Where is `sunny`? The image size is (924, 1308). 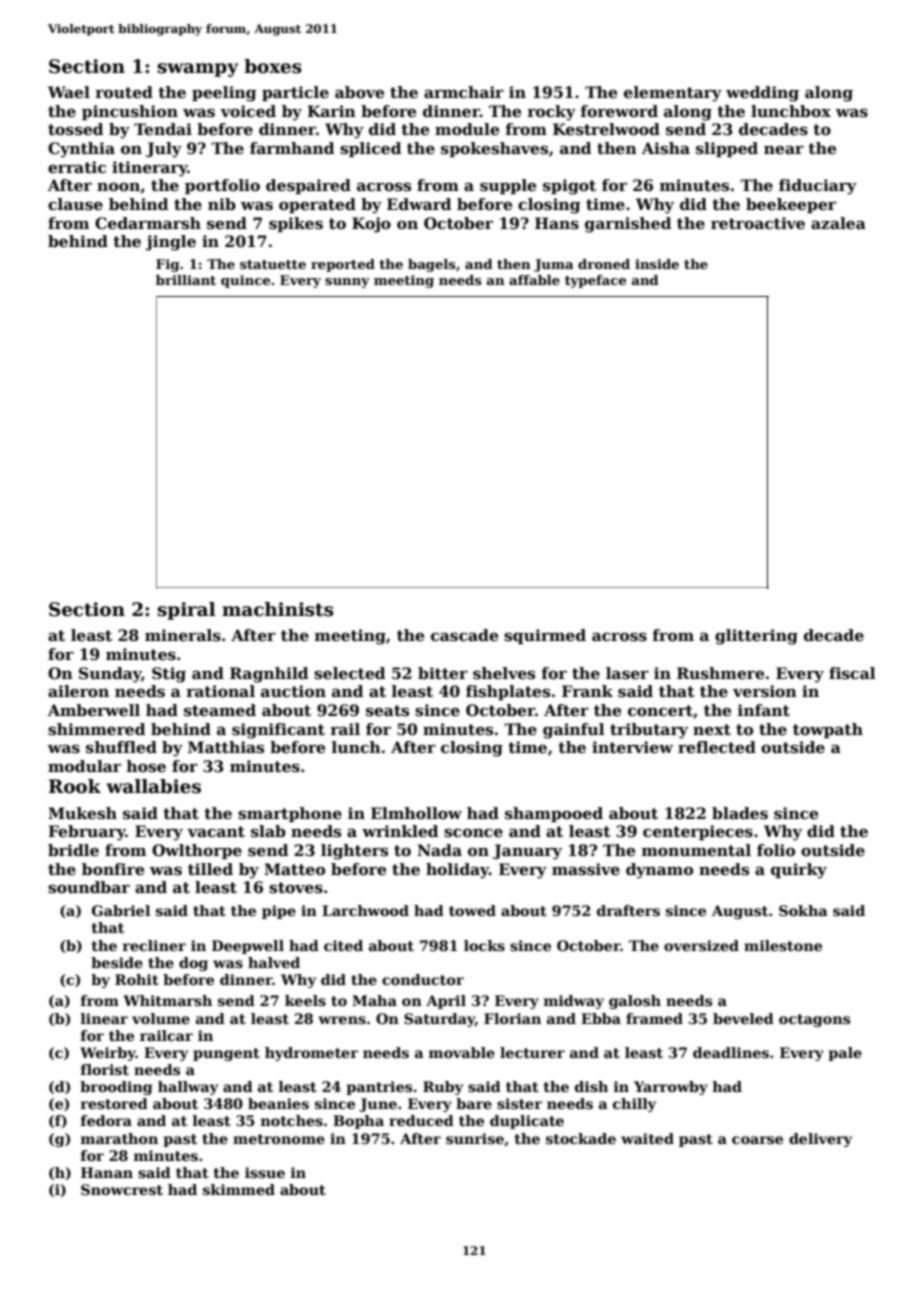 sunny is located at coordinates (347, 283).
